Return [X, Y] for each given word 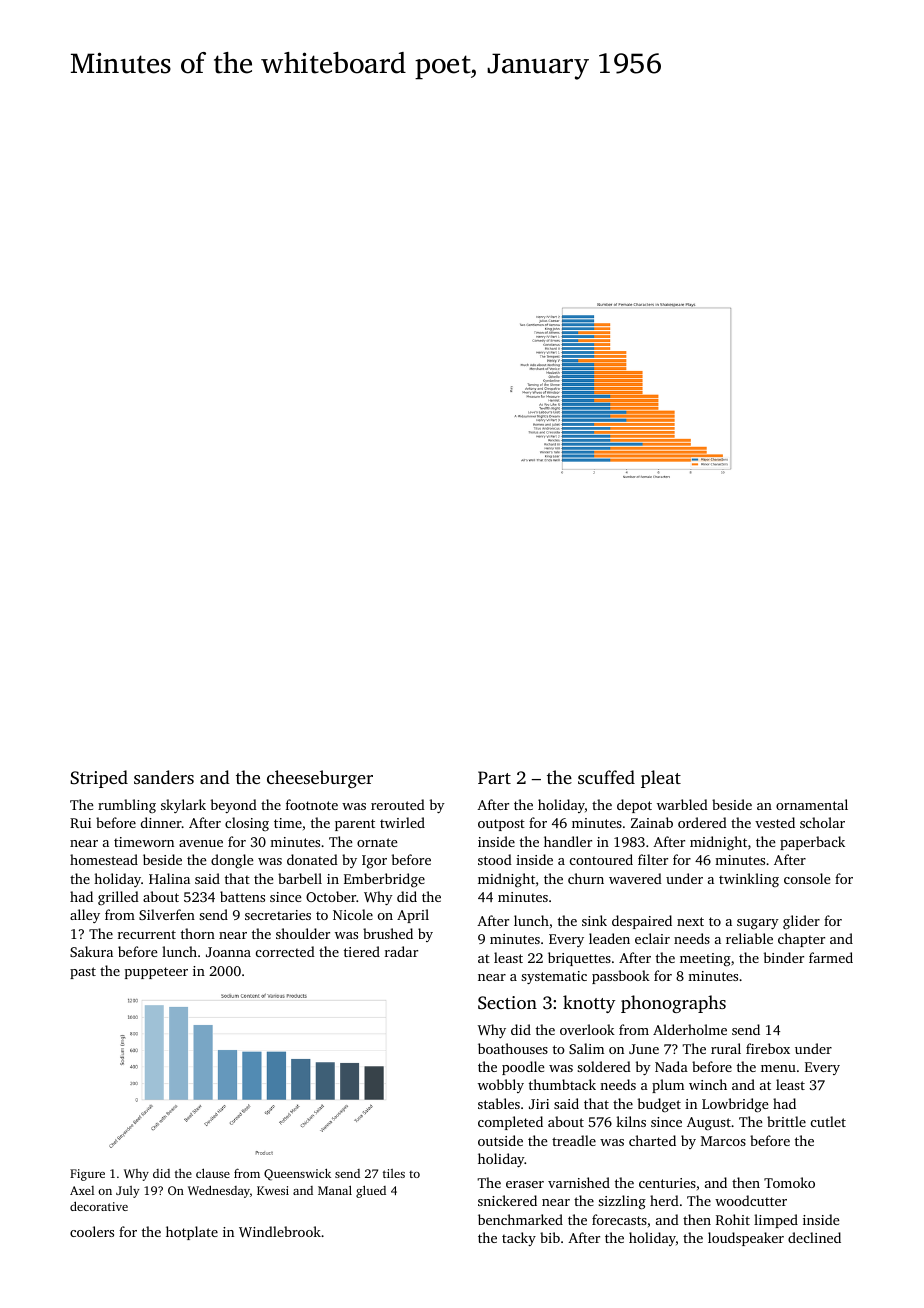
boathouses [513, 1048]
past [83, 973]
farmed [831, 957]
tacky [519, 1239]
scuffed [606, 777]
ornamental [812, 804]
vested [775, 822]
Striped [99, 779]
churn [586, 878]
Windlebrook [280, 1231]
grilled [118, 898]
